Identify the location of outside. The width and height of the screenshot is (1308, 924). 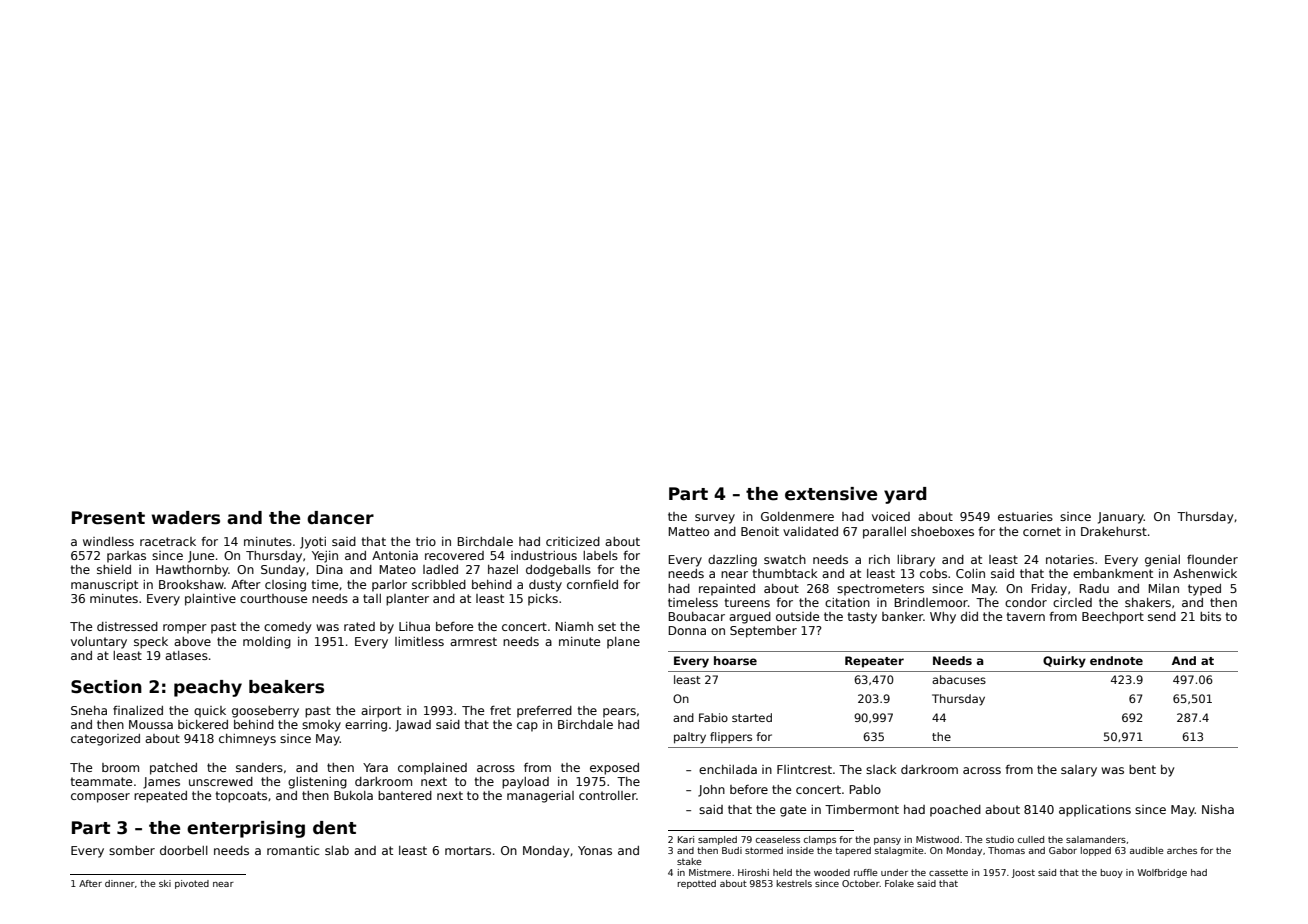
(797, 616).
